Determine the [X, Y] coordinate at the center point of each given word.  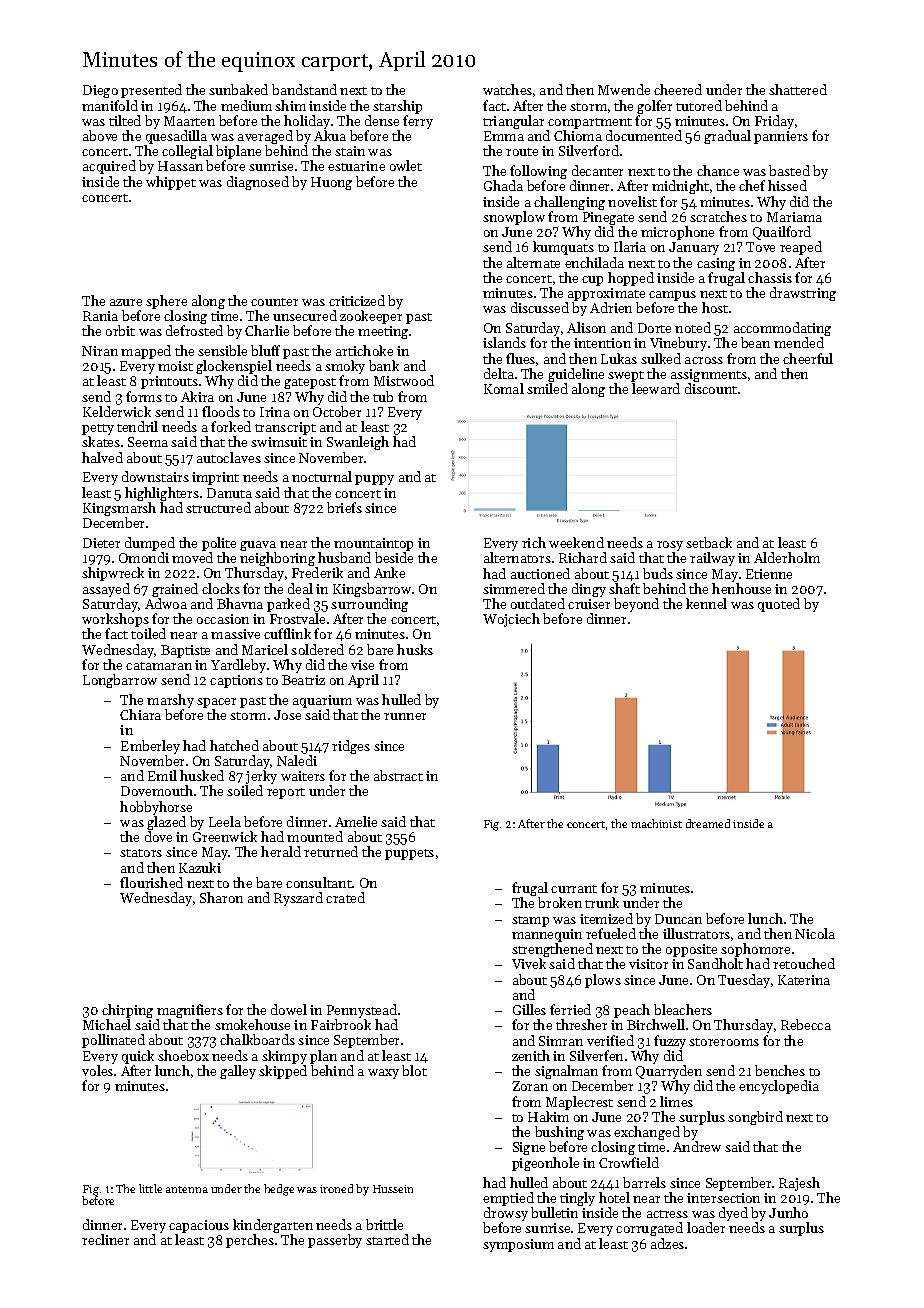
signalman [566, 1072]
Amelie [356, 821]
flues [520, 358]
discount [711, 388]
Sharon [221, 897]
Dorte [654, 328]
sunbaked [238, 89]
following [538, 172]
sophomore [755, 950]
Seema [148, 442]
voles [97, 1070]
